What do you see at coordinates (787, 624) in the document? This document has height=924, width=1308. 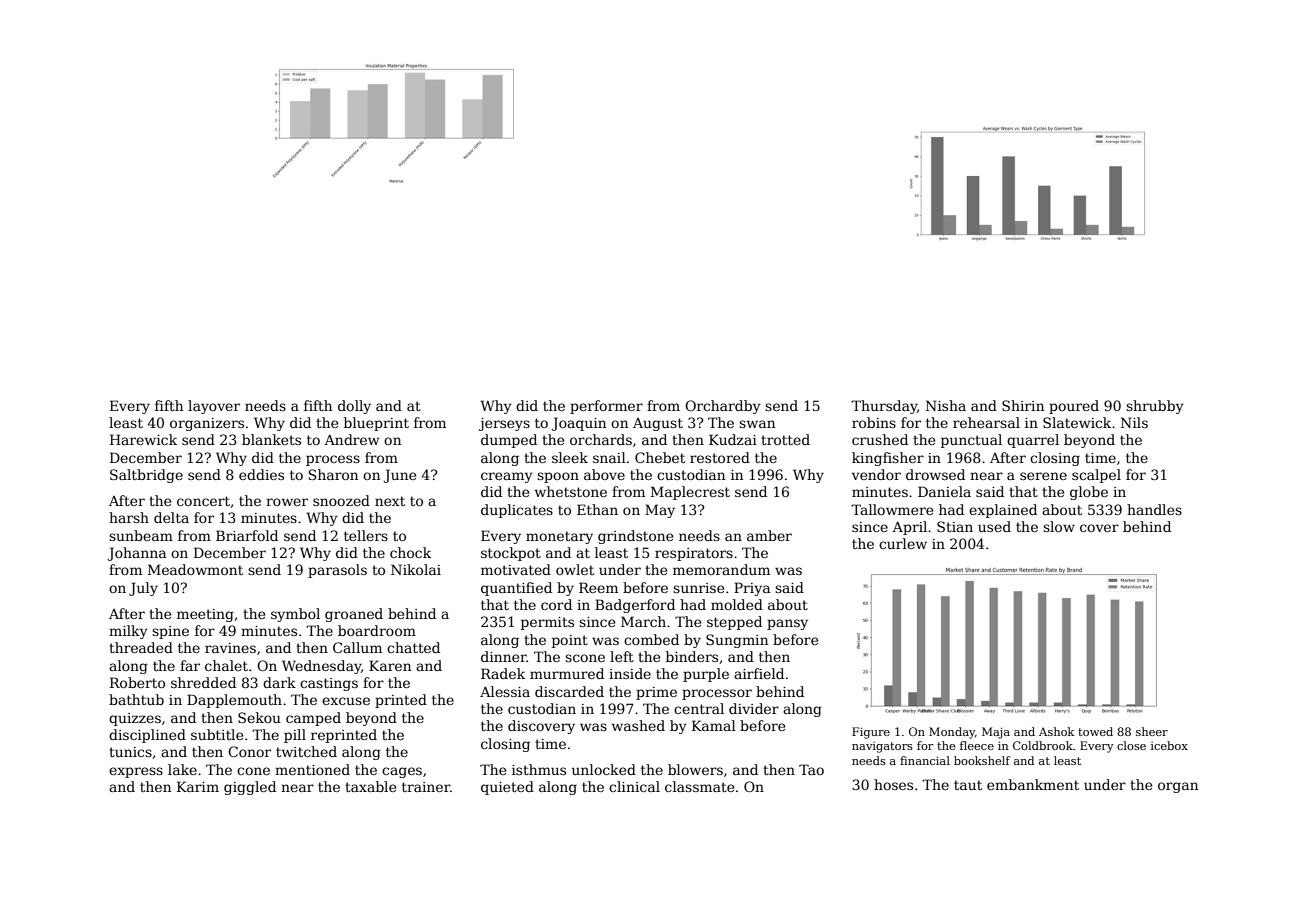 I see `pansy` at bounding box center [787, 624].
